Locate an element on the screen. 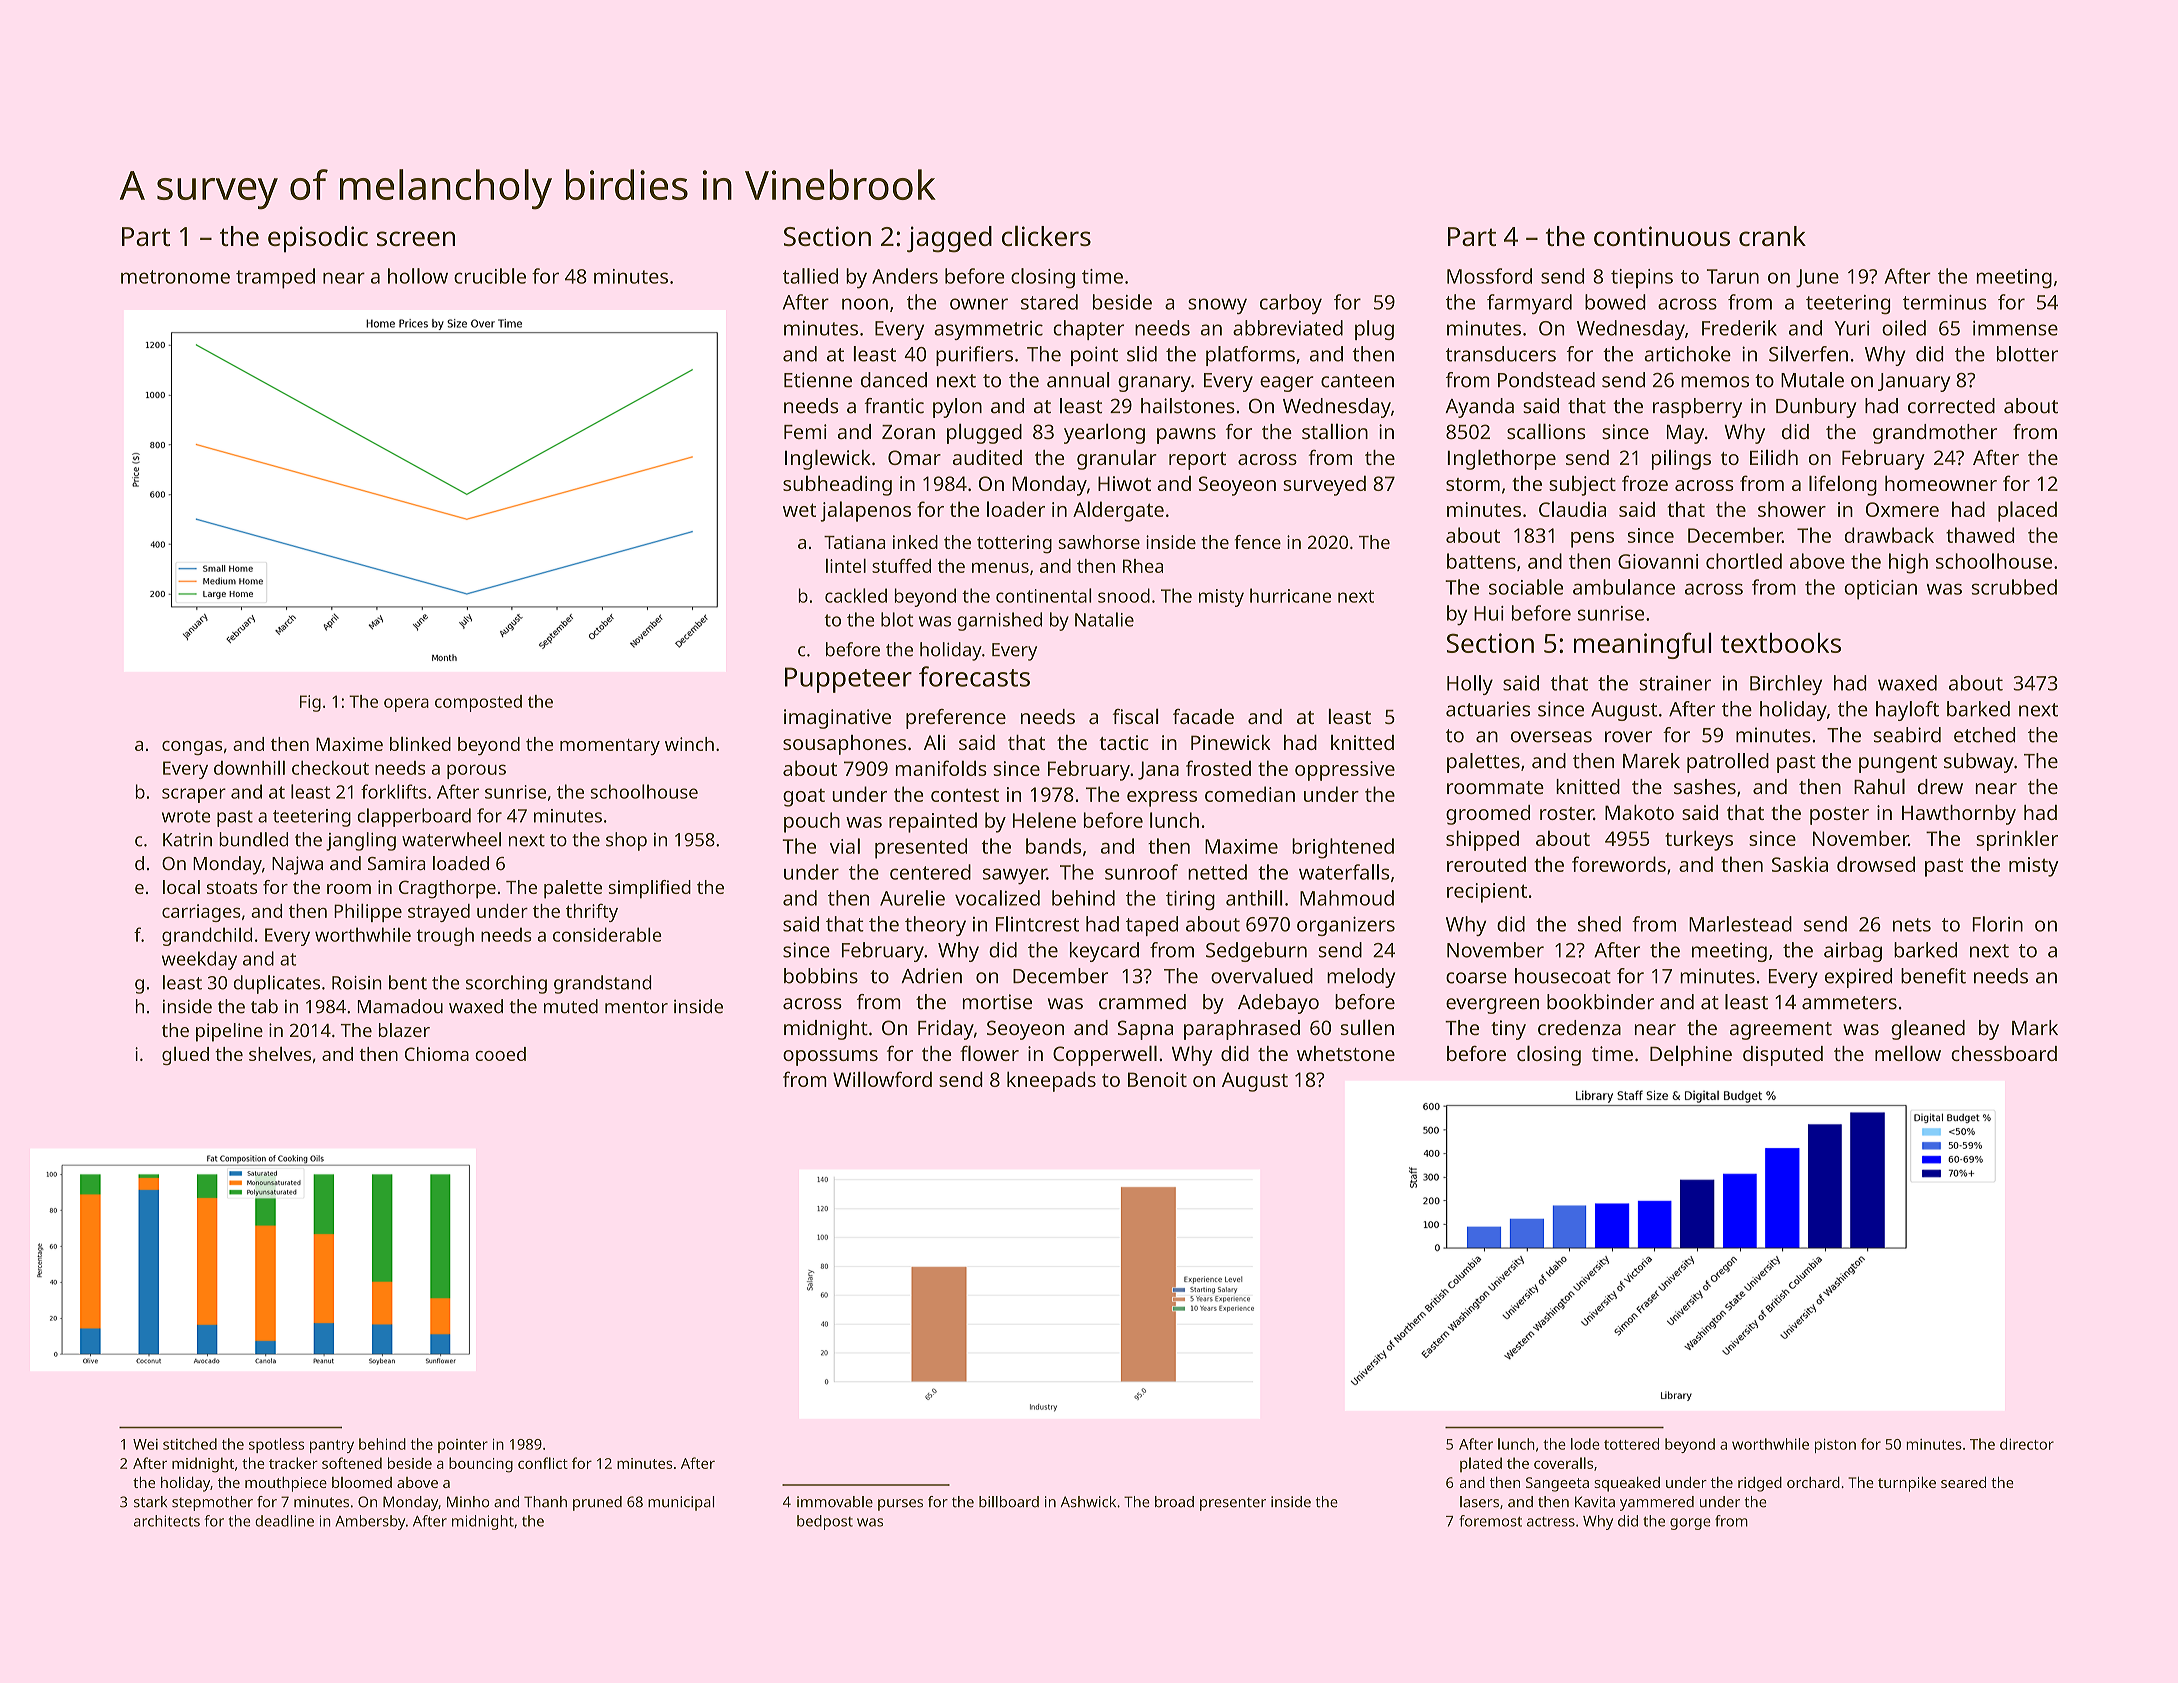 The width and height of the screenshot is (2178, 1683). broad is located at coordinates (1174, 1502).
